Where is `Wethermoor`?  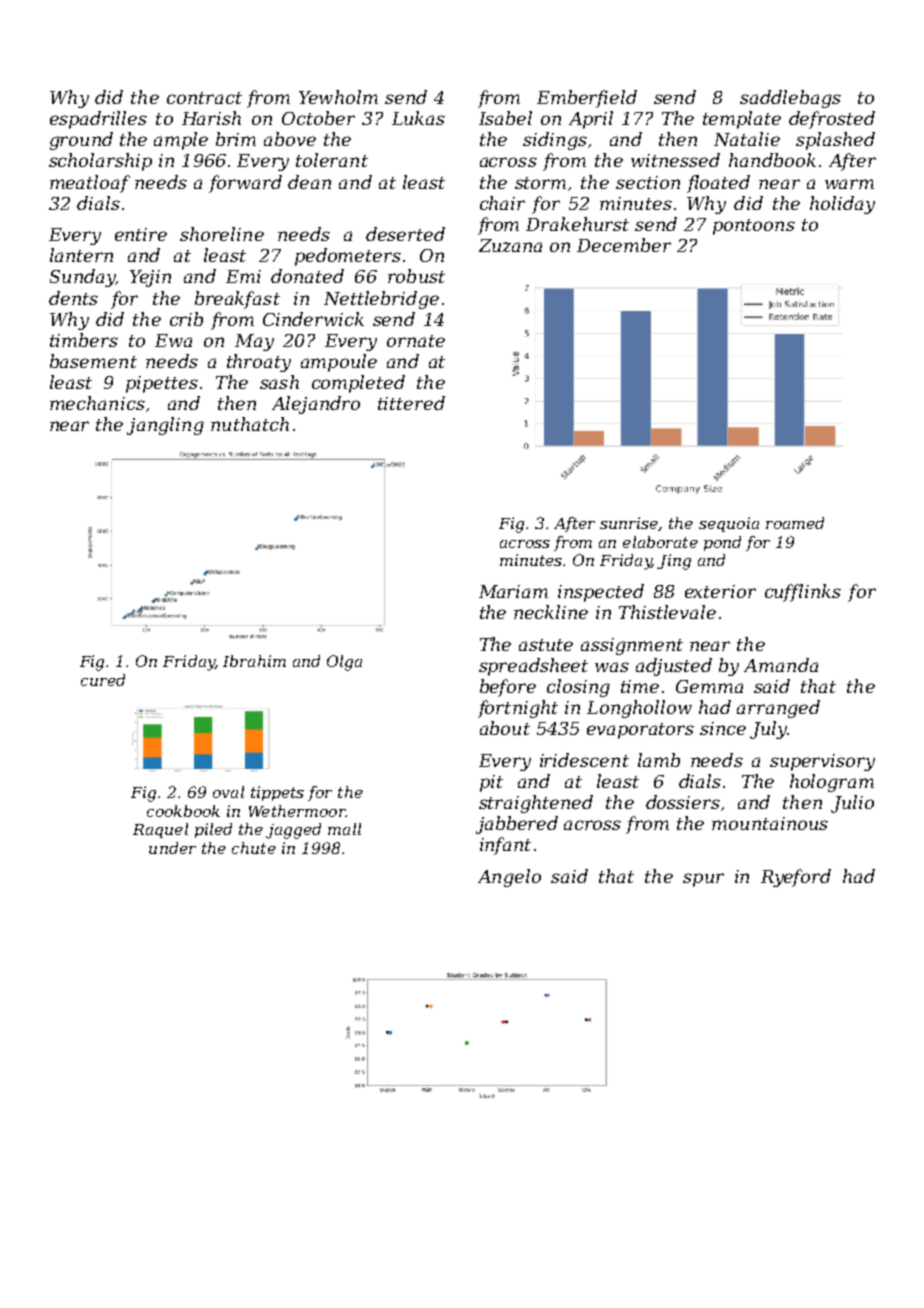
Wethermoor is located at coordinates (297, 811).
